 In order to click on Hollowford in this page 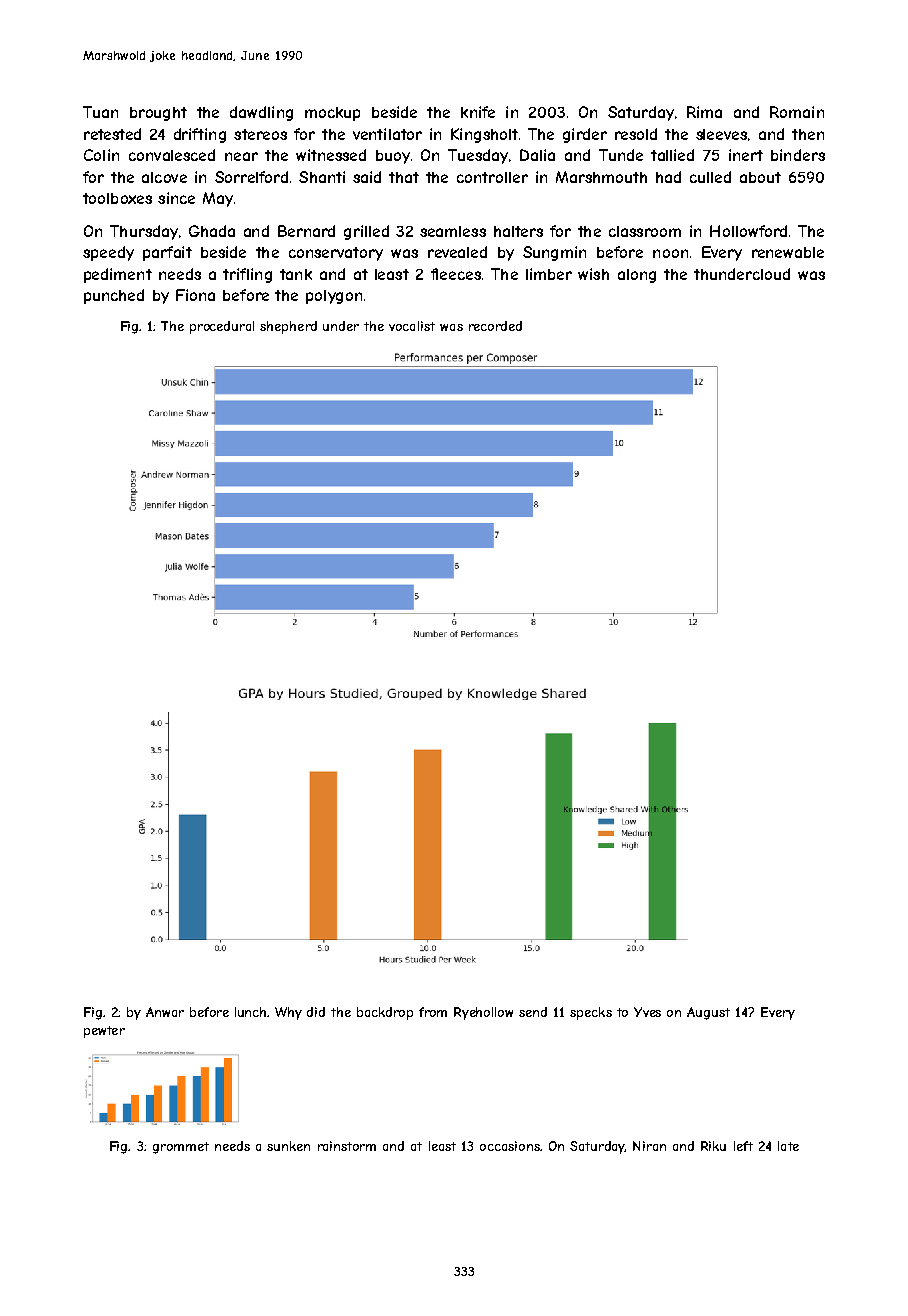, I will do `click(748, 231)`.
